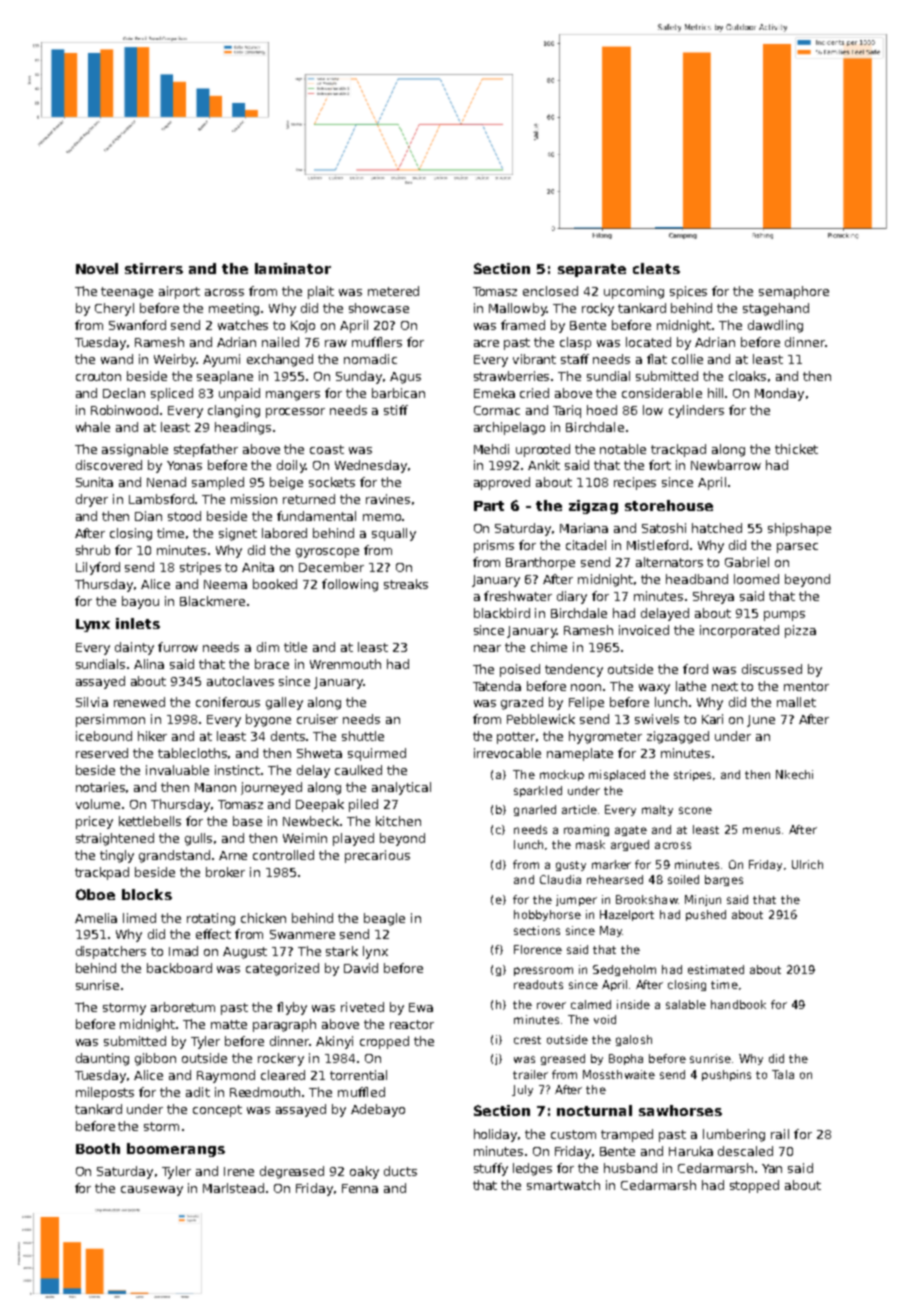 The image size is (908, 1316). Describe the element at coordinates (117, 856) in the document. I see `tingly` at that location.
